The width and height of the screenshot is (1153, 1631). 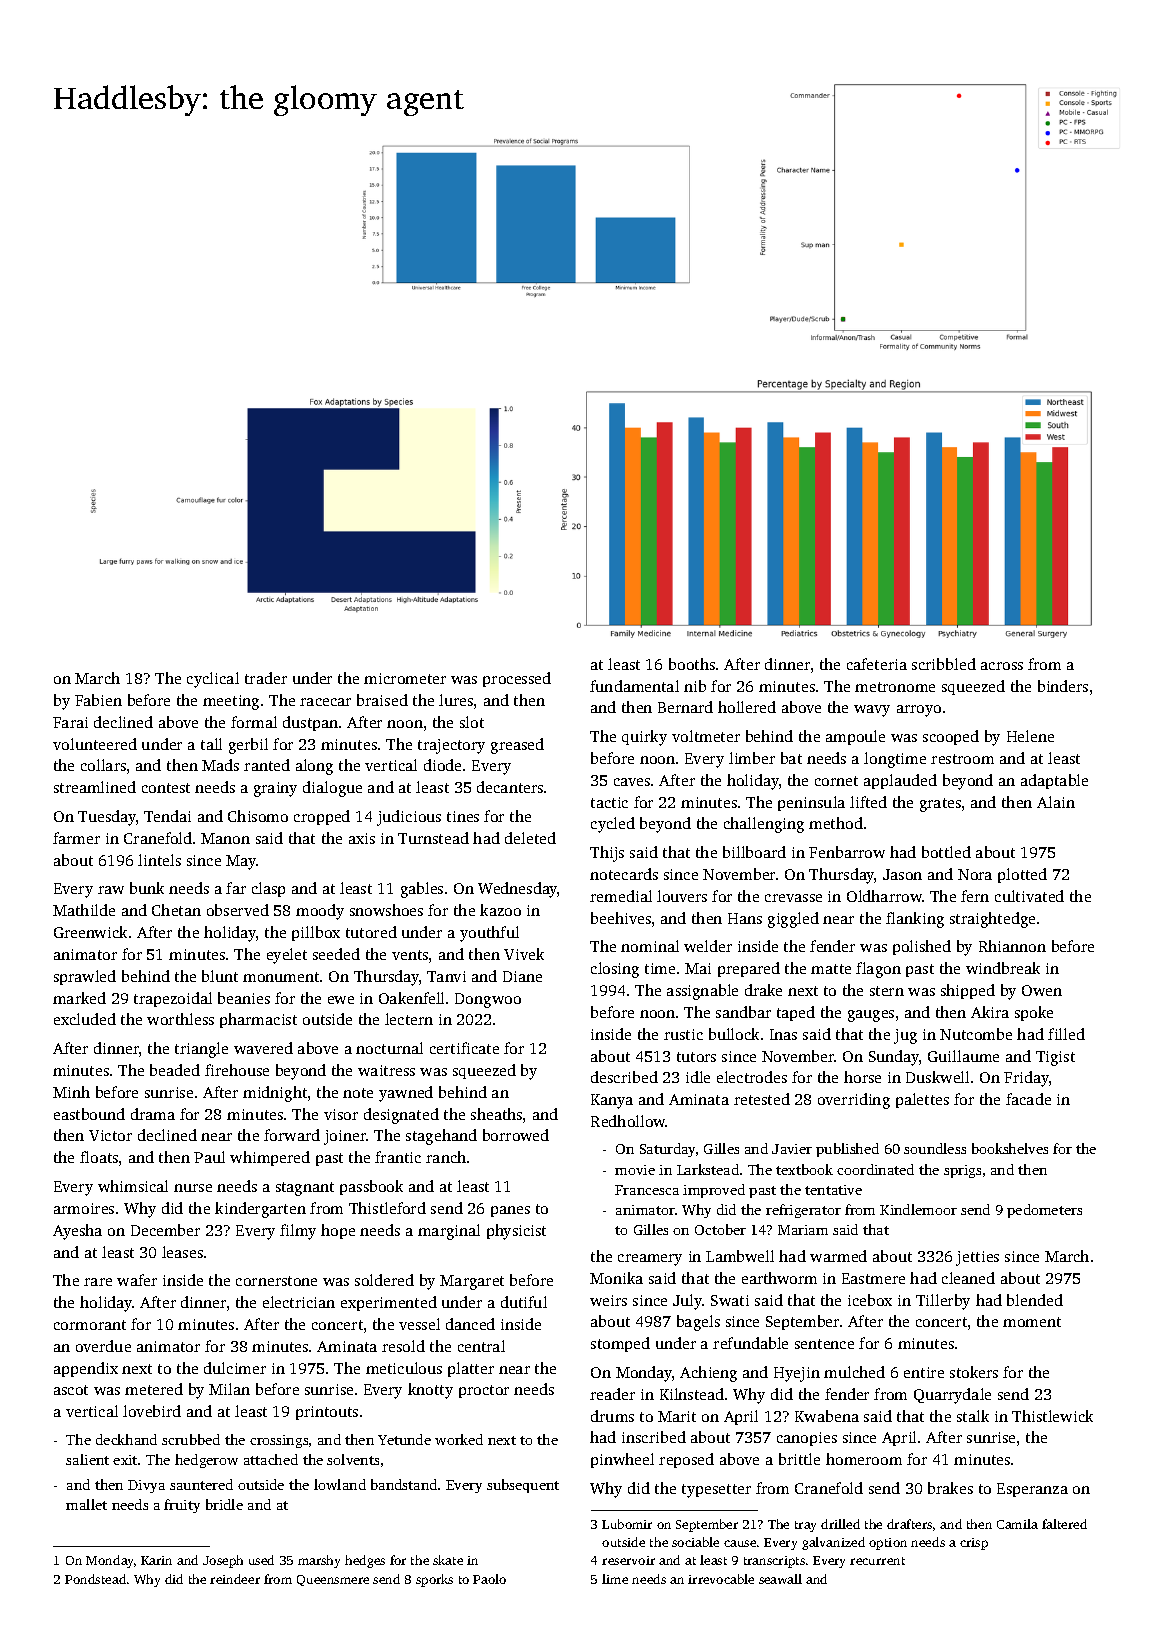 What do you see at coordinates (182, 1252) in the screenshot?
I see `leases` at bounding box center [182, 1252].
